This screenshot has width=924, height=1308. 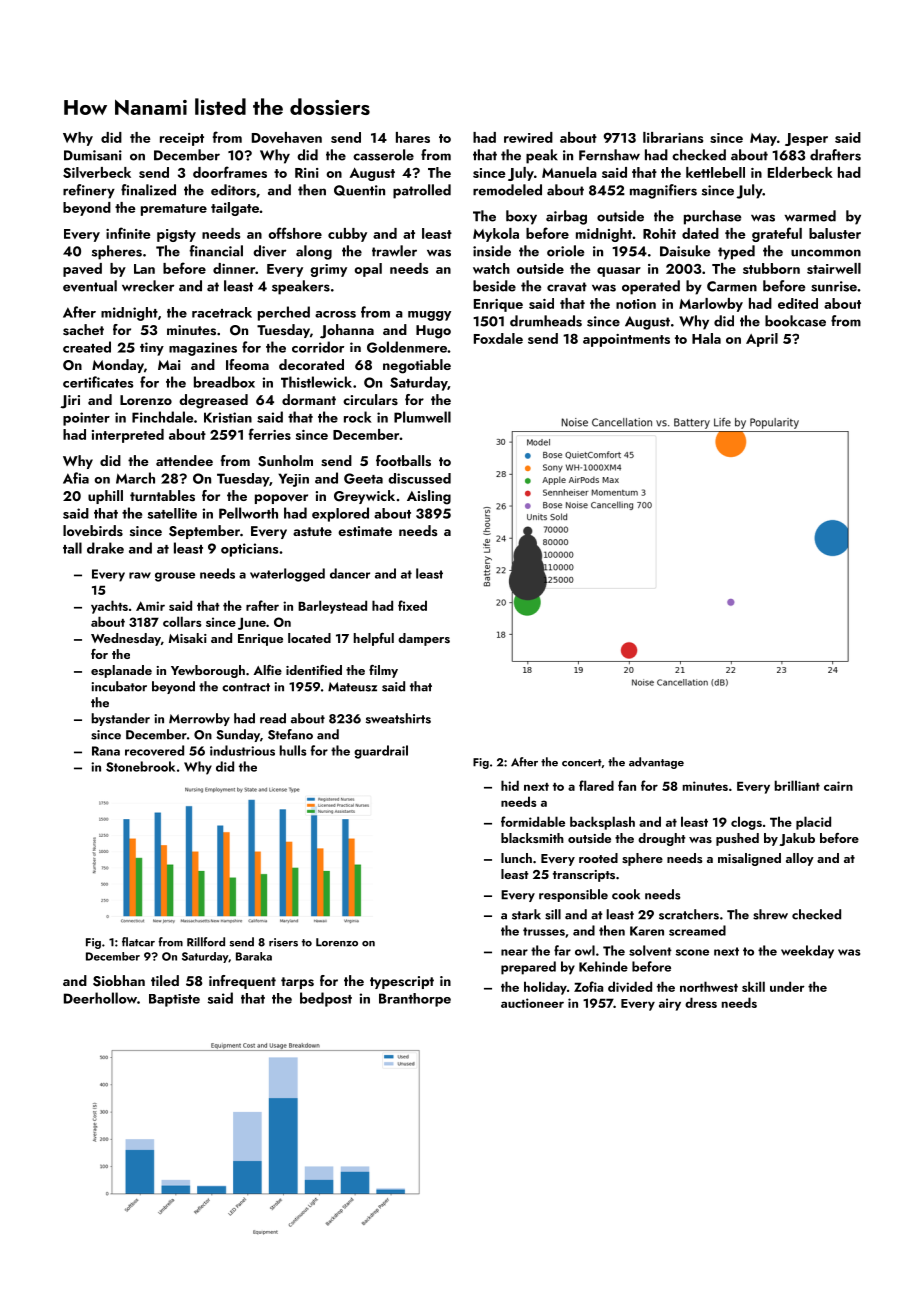 What do you see at coordinates (381, 752) in the screenshot?
I see `guardrail` at bounding box center [381, 752].
